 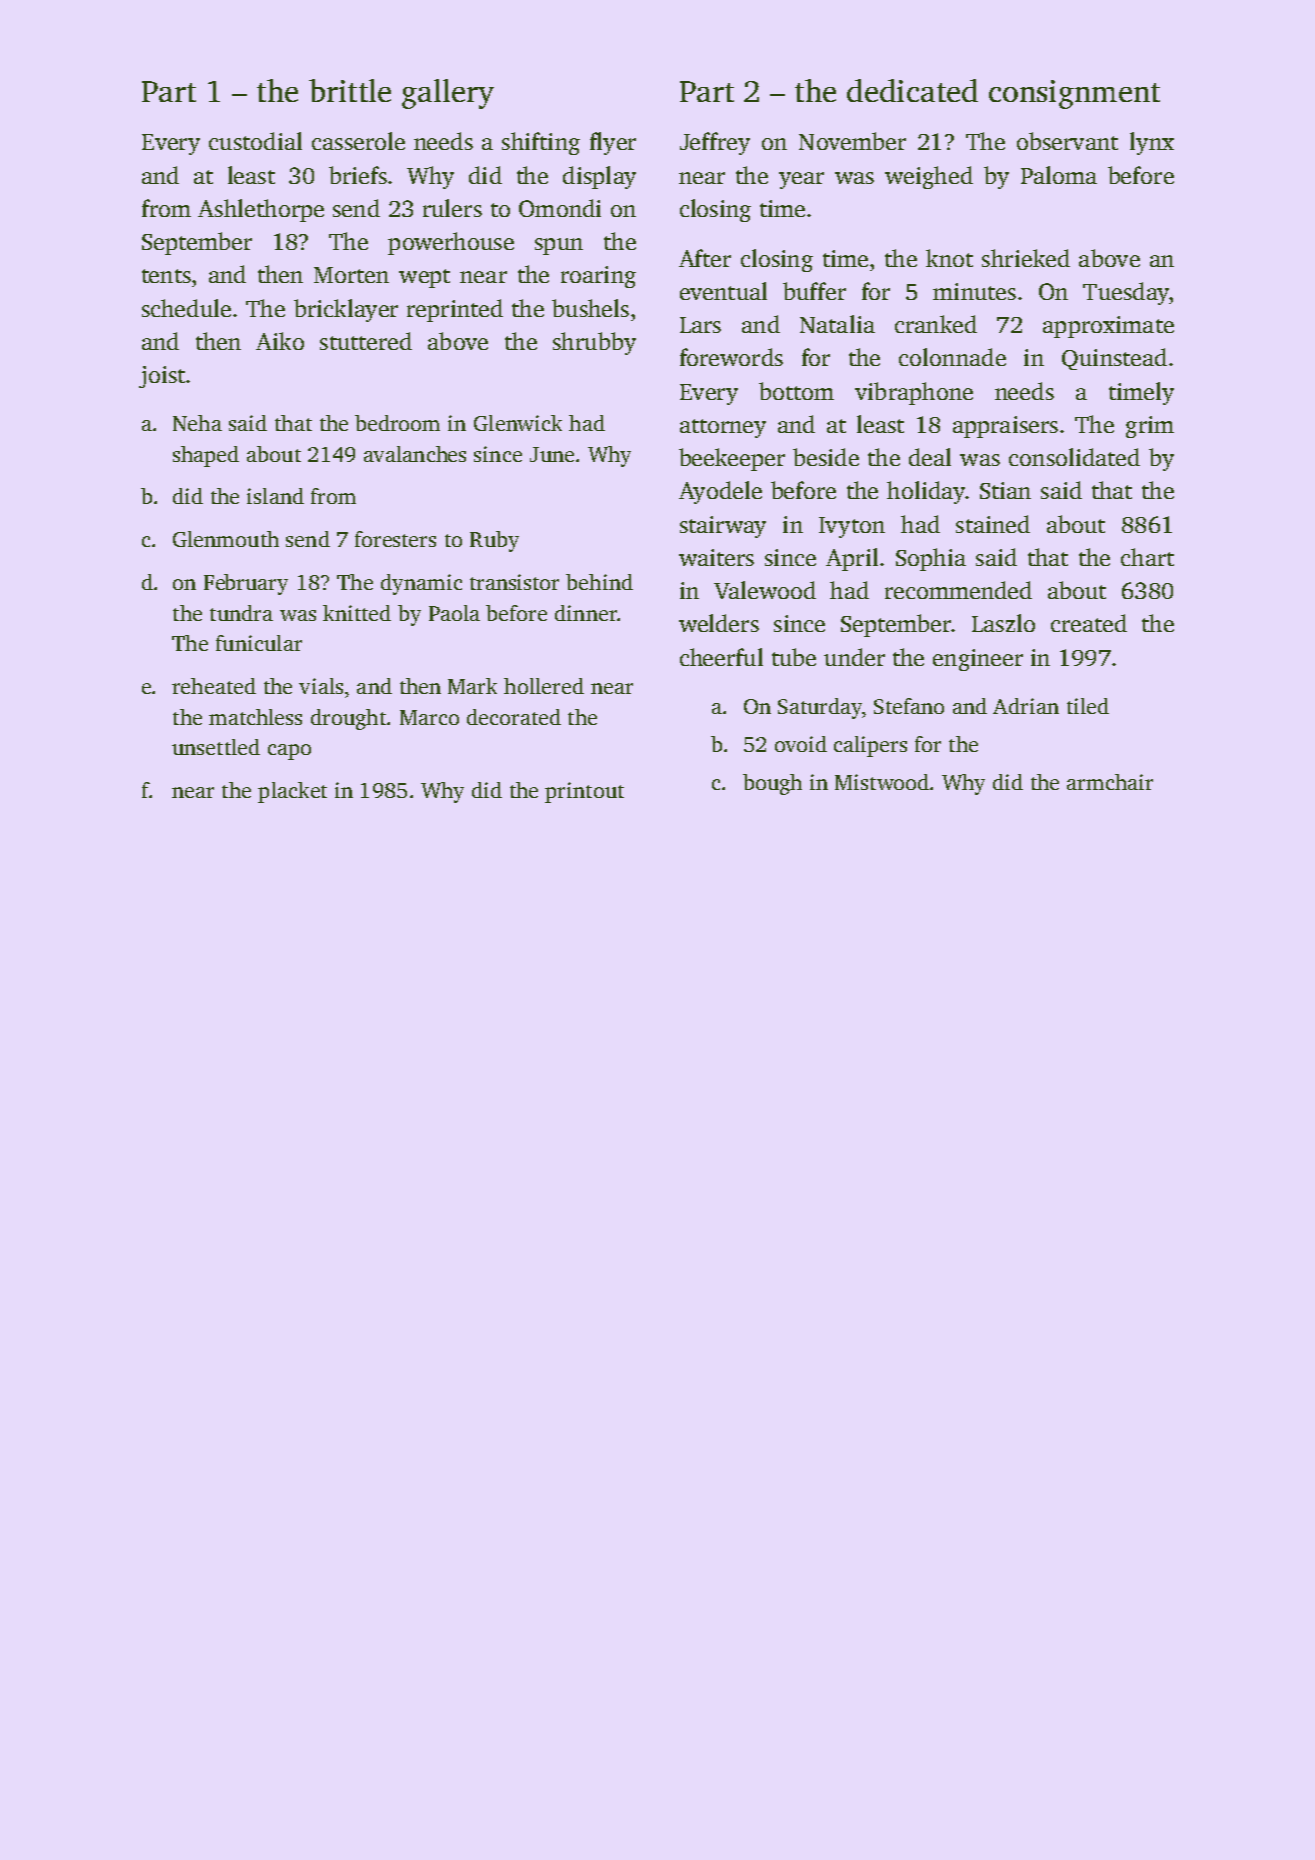 What do you see at coordinates (275, 496) in the screenshot?
I see `island` at bounding box center [275, 496].
